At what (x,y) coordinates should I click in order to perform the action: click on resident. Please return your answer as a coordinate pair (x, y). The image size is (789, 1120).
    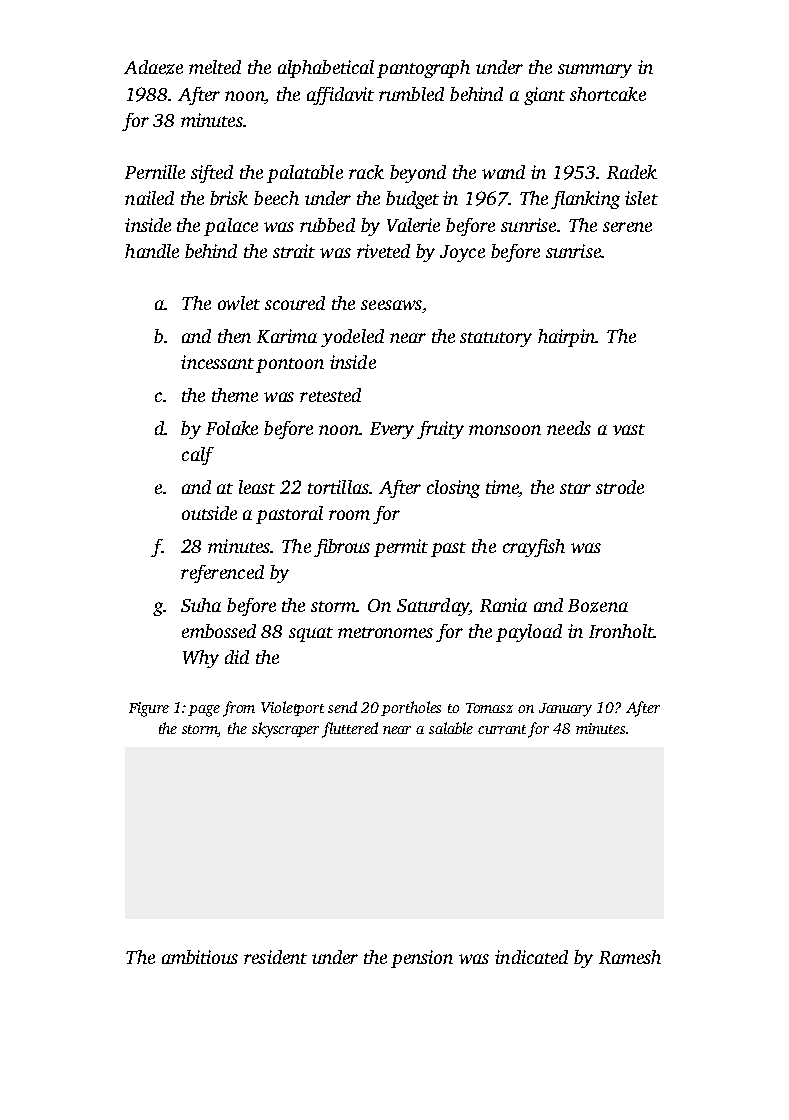
    Looking at the image, I should click on (275, 957).
